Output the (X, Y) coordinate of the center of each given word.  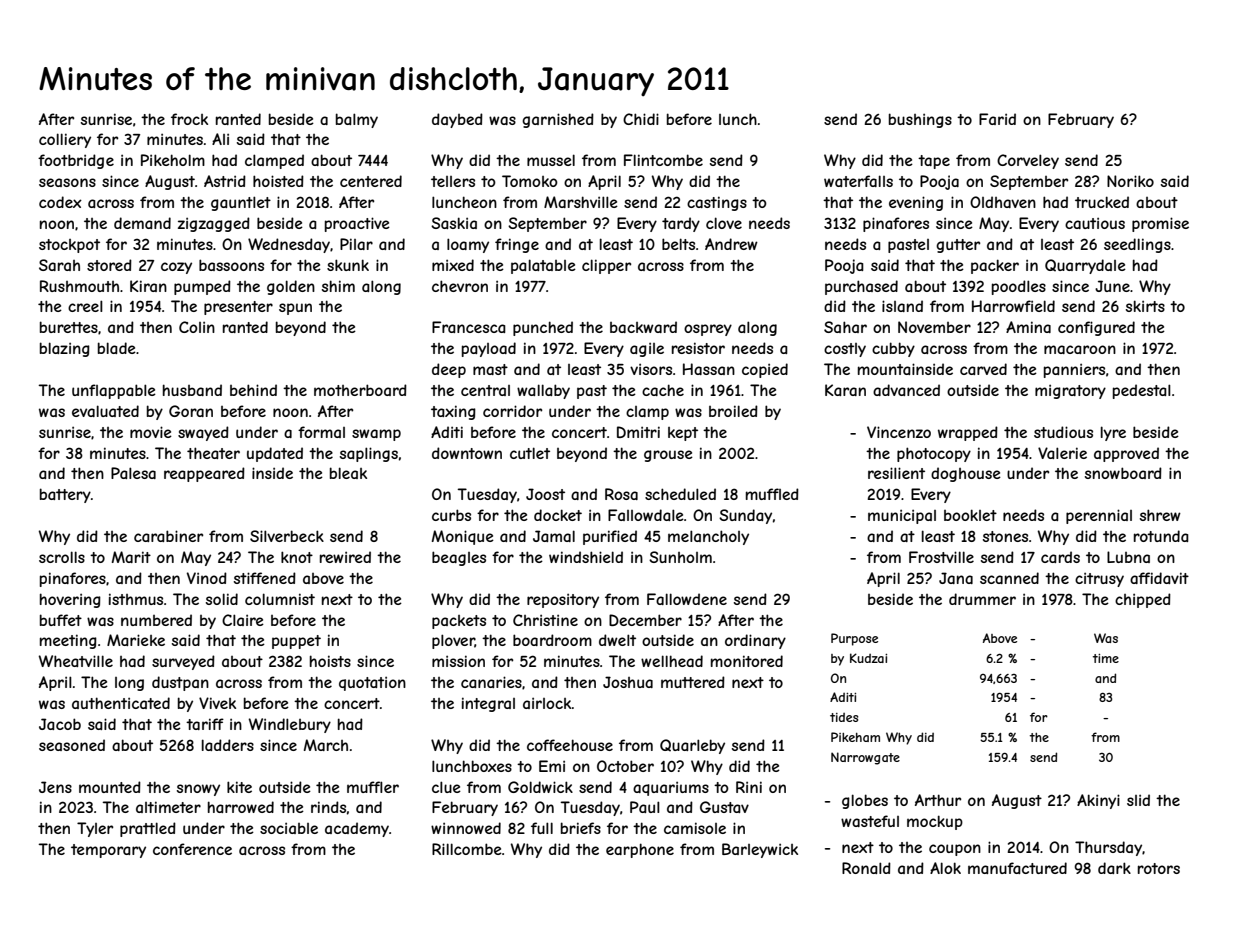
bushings (920, 120)
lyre (1113, 433)
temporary (108, 851)
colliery (65, 140)
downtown (467, 453)
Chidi (641, 119)
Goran (191, 411)
